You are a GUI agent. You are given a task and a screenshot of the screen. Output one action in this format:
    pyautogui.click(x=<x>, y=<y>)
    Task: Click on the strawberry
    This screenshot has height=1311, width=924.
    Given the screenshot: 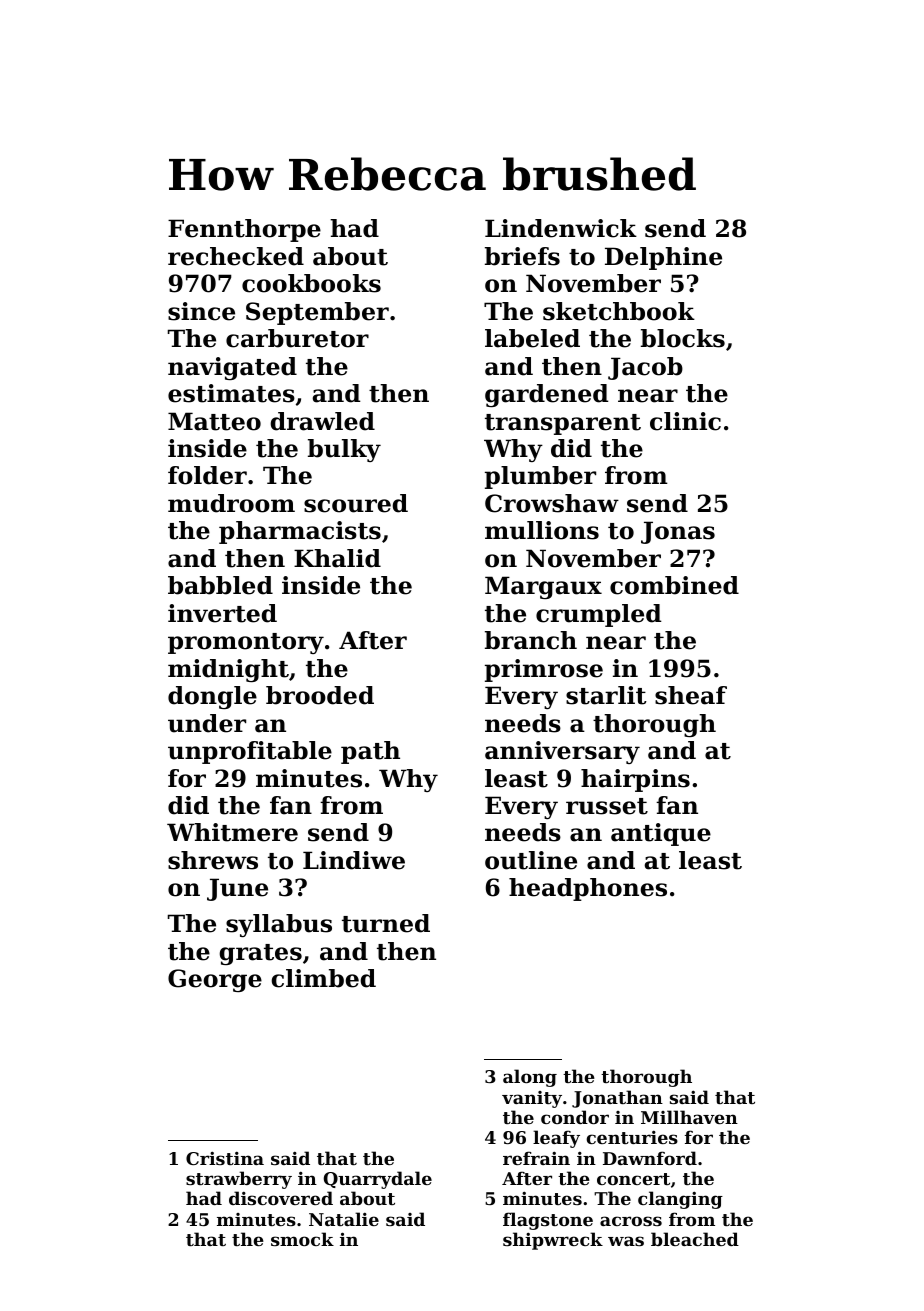 What is the action you would take?
    pyautogui.click(x=239, y=1180)
